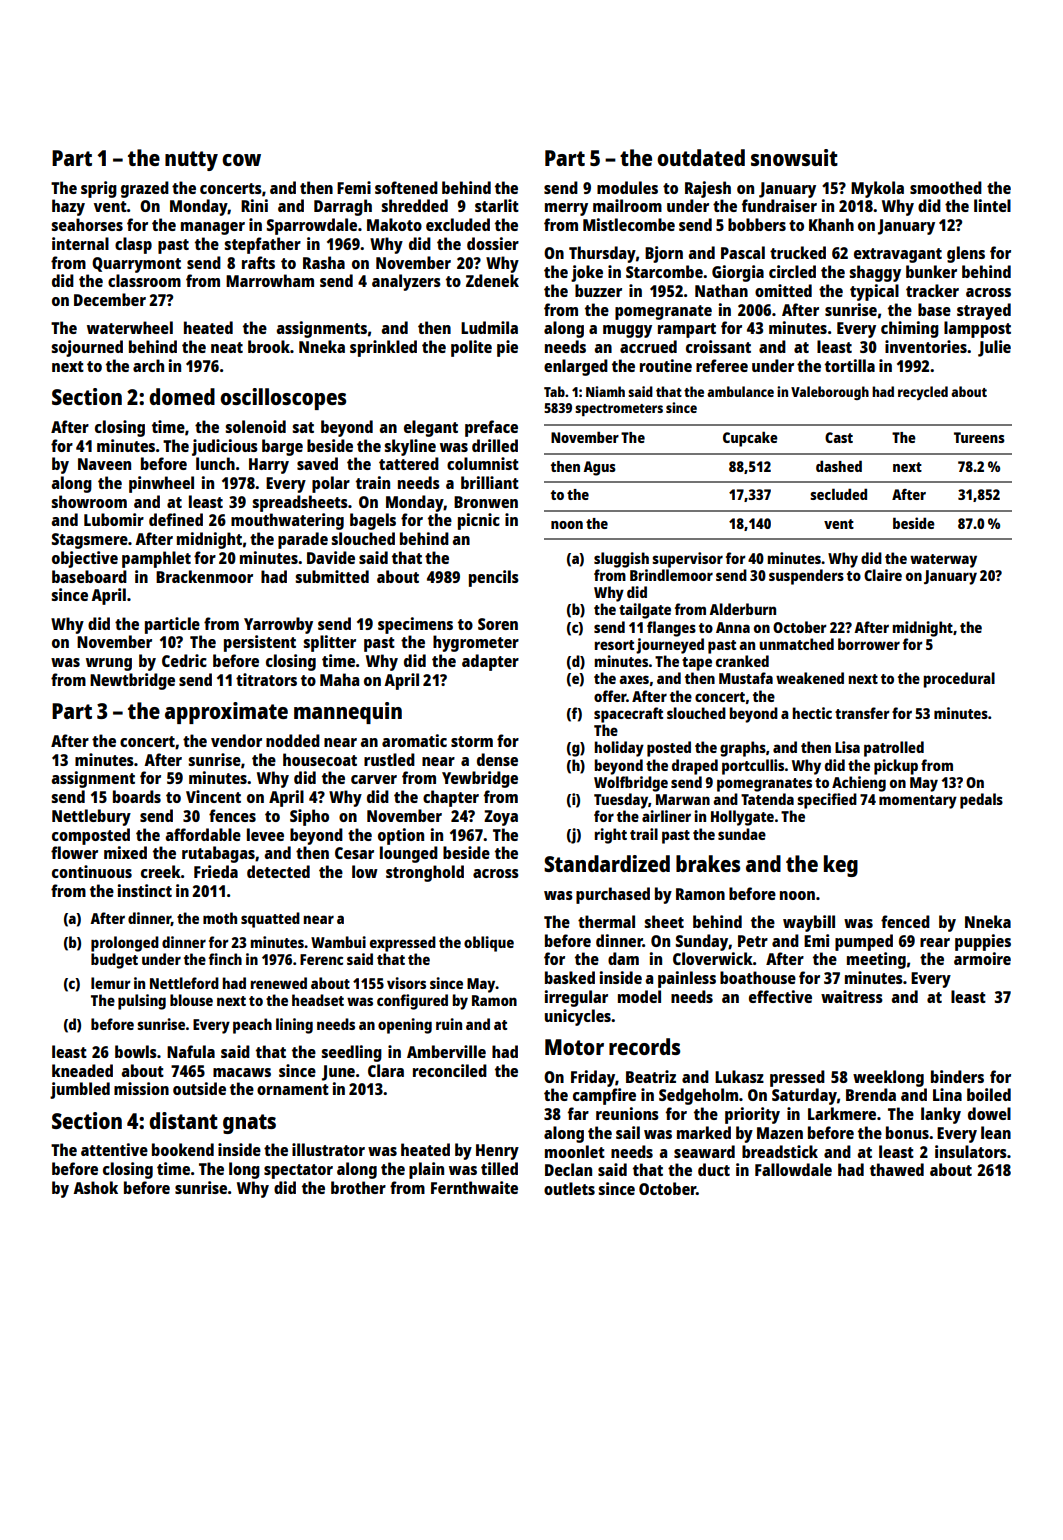  What do you see at coordinates (619, 410) in the image?
I see `spectrometers` at bounding box center [619, 410].
